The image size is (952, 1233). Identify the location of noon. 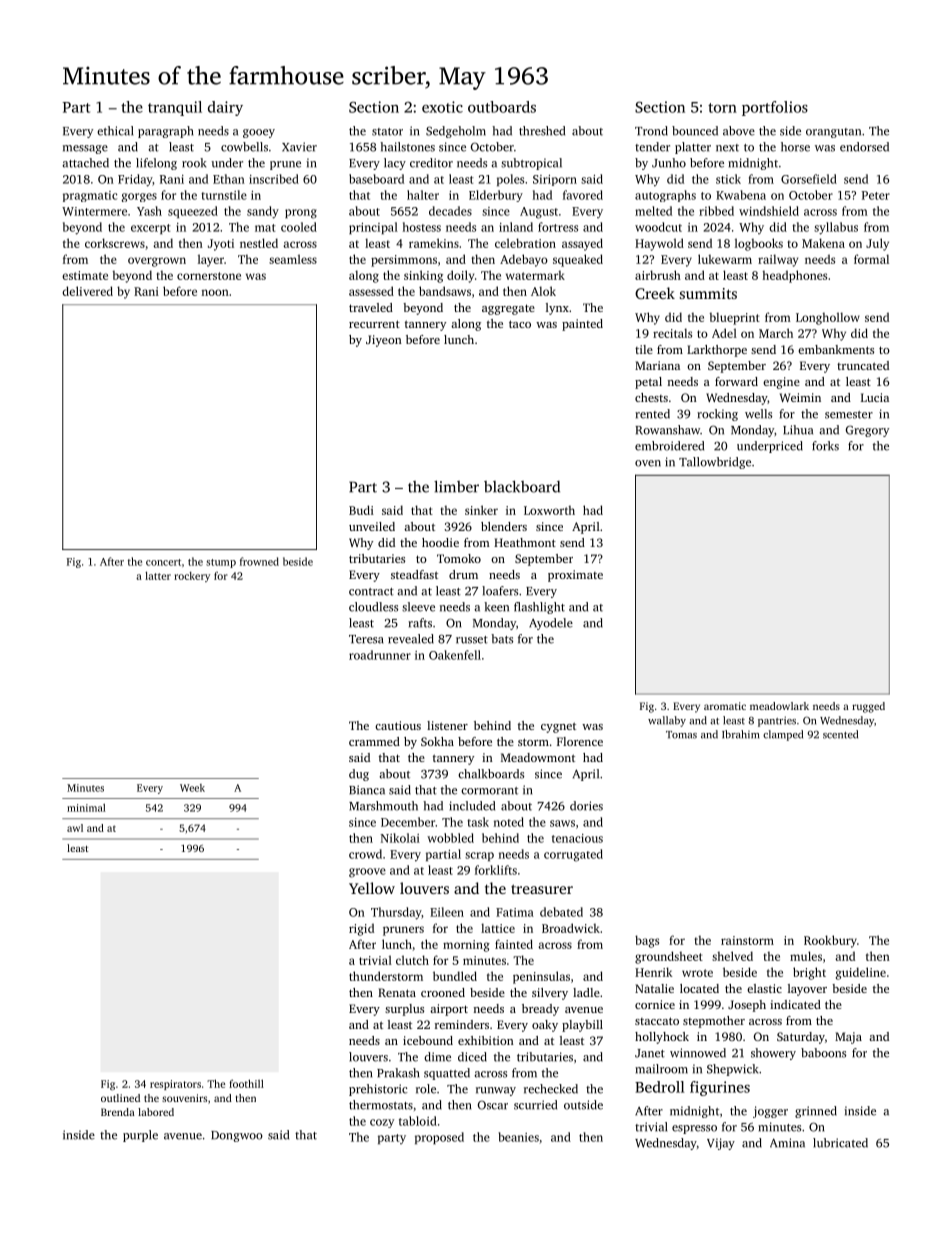
(215, 292).
